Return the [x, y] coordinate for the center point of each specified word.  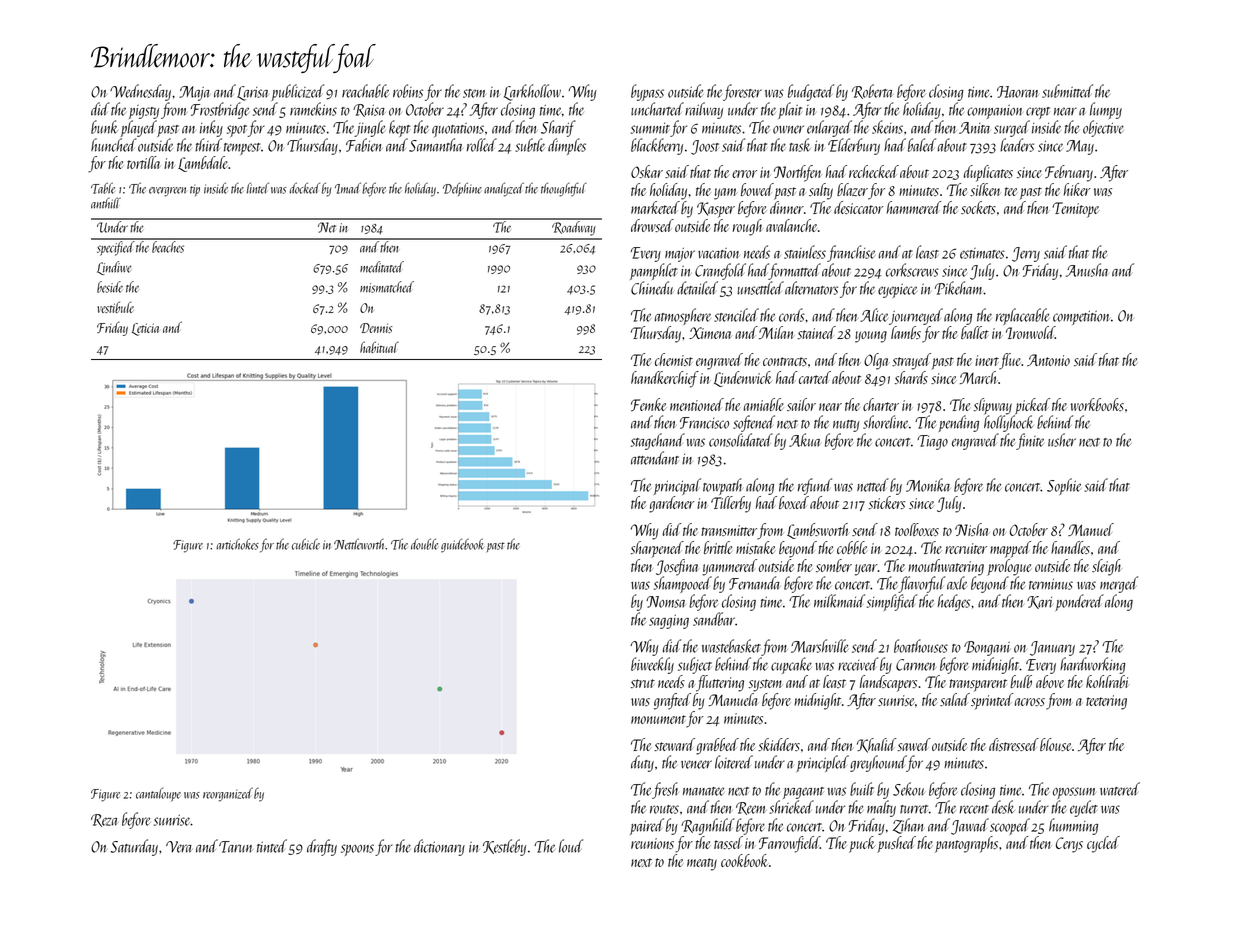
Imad [348, 188]
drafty [322, 847]
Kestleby [504, 847]
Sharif [558, 128]
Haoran [1017, 92]
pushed [896, 844]
